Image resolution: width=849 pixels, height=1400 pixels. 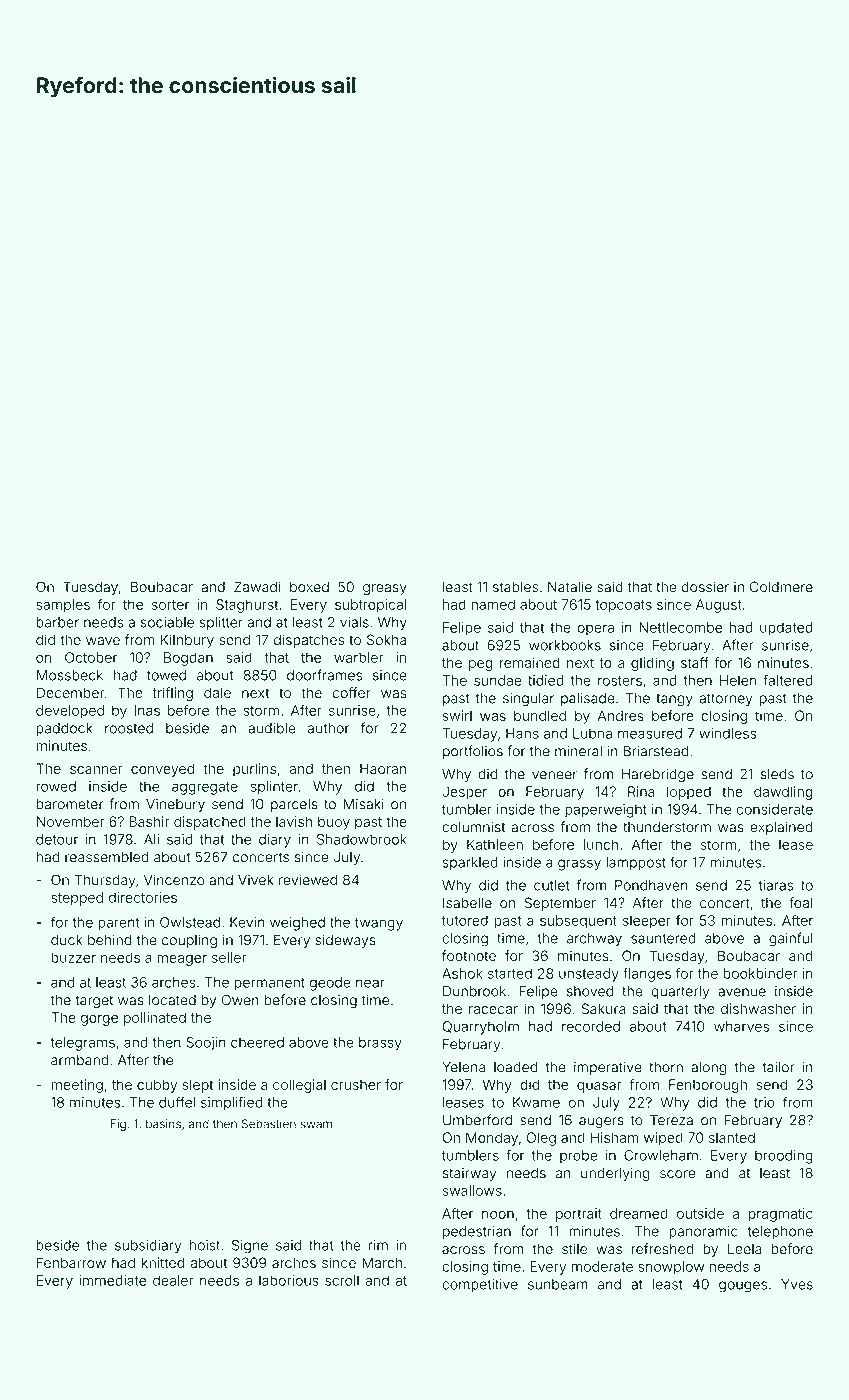 I want to click on sorter, so click(x=170, y=605).
